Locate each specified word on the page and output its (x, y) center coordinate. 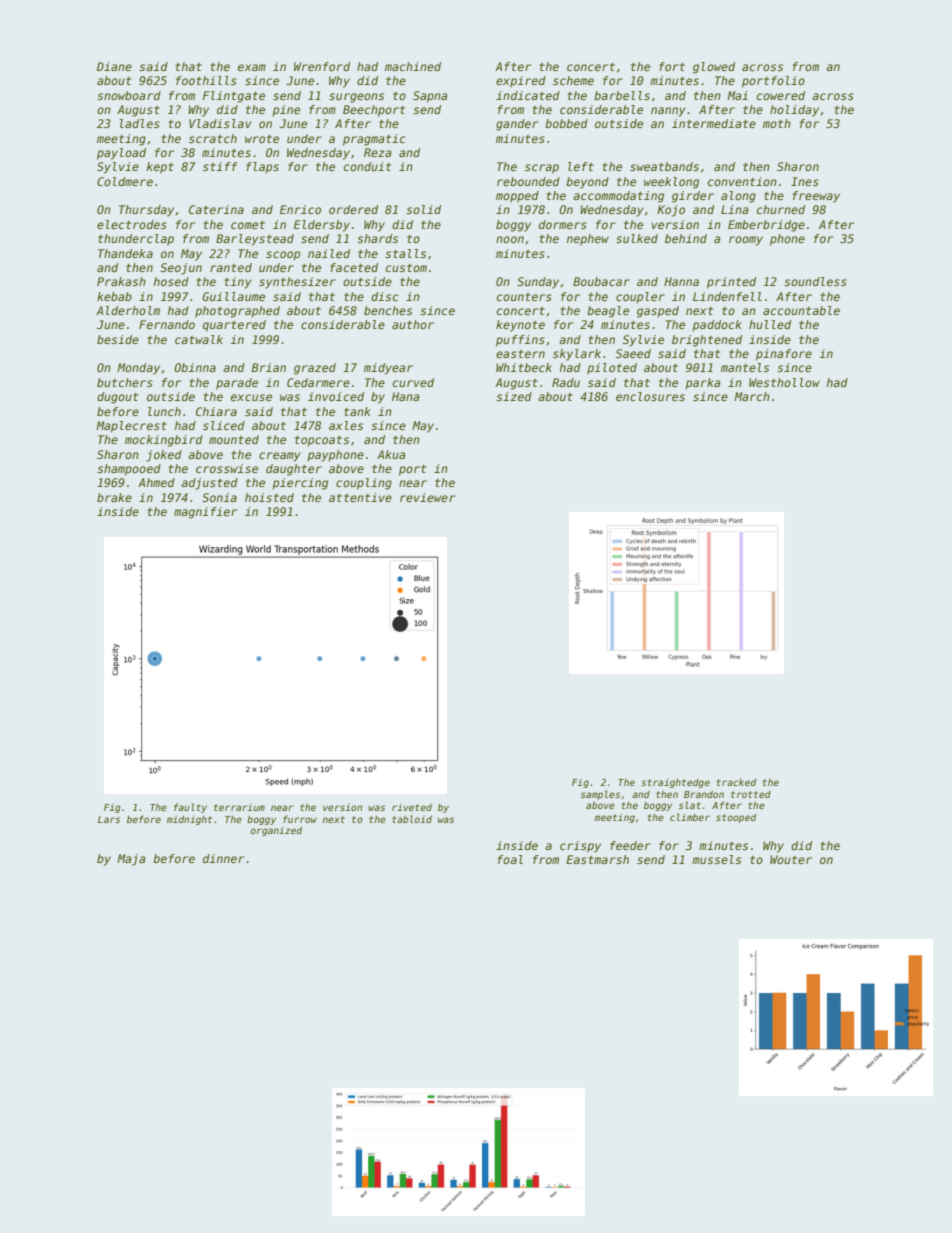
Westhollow (784, 382)
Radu (566, 382)
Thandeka (125, 253)
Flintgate (234, 97)
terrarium (239, 807)
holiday (794, 111)
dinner (223, 858)
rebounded (528, 181)
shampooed (129, 470)
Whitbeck (524, 367)
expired (521, 82)
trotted (751, 794)
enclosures (650, 396)
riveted (412, 807)
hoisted (269, 497)
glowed (714, 68)
